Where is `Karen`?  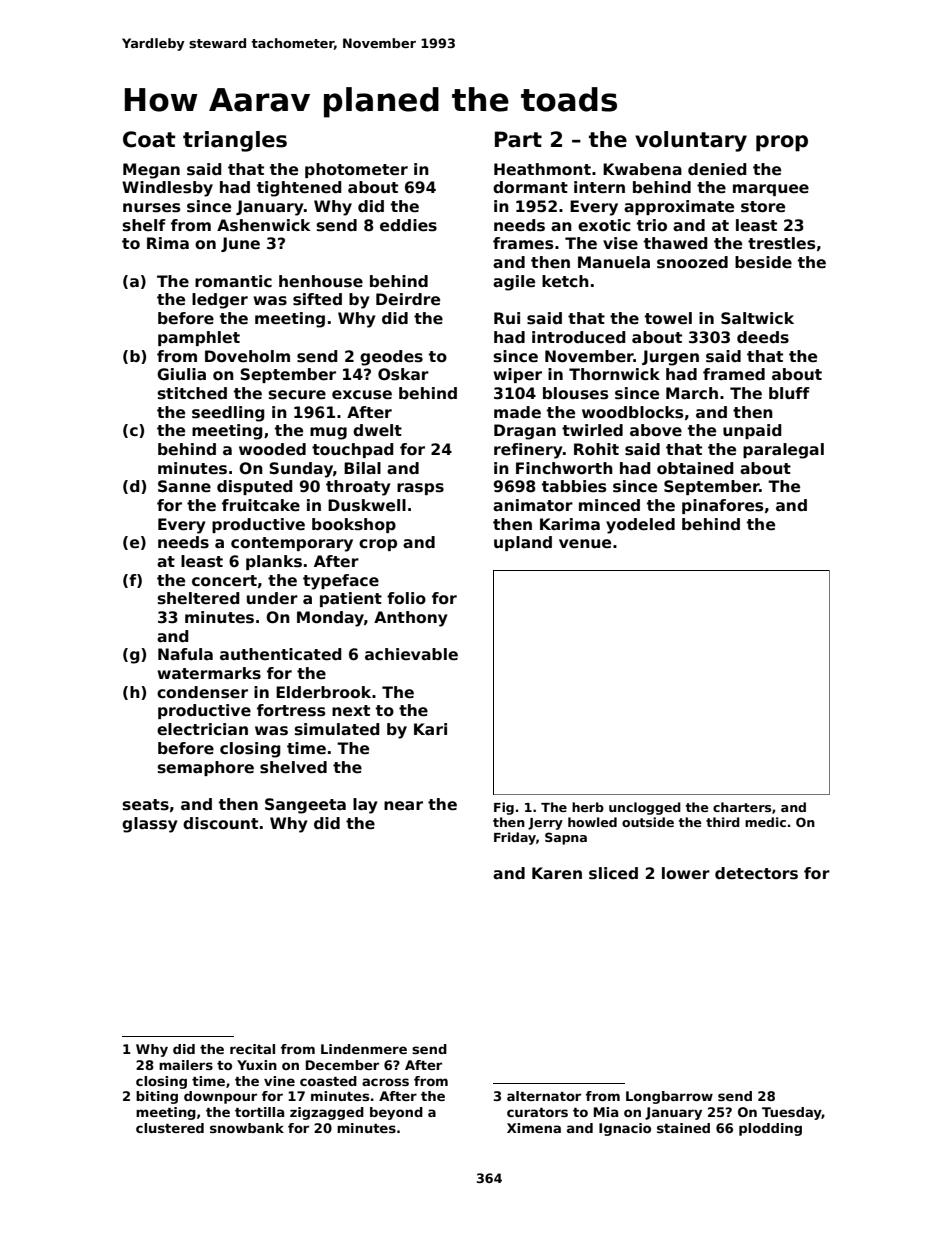 Karen is located at coordinates (557, 873).
